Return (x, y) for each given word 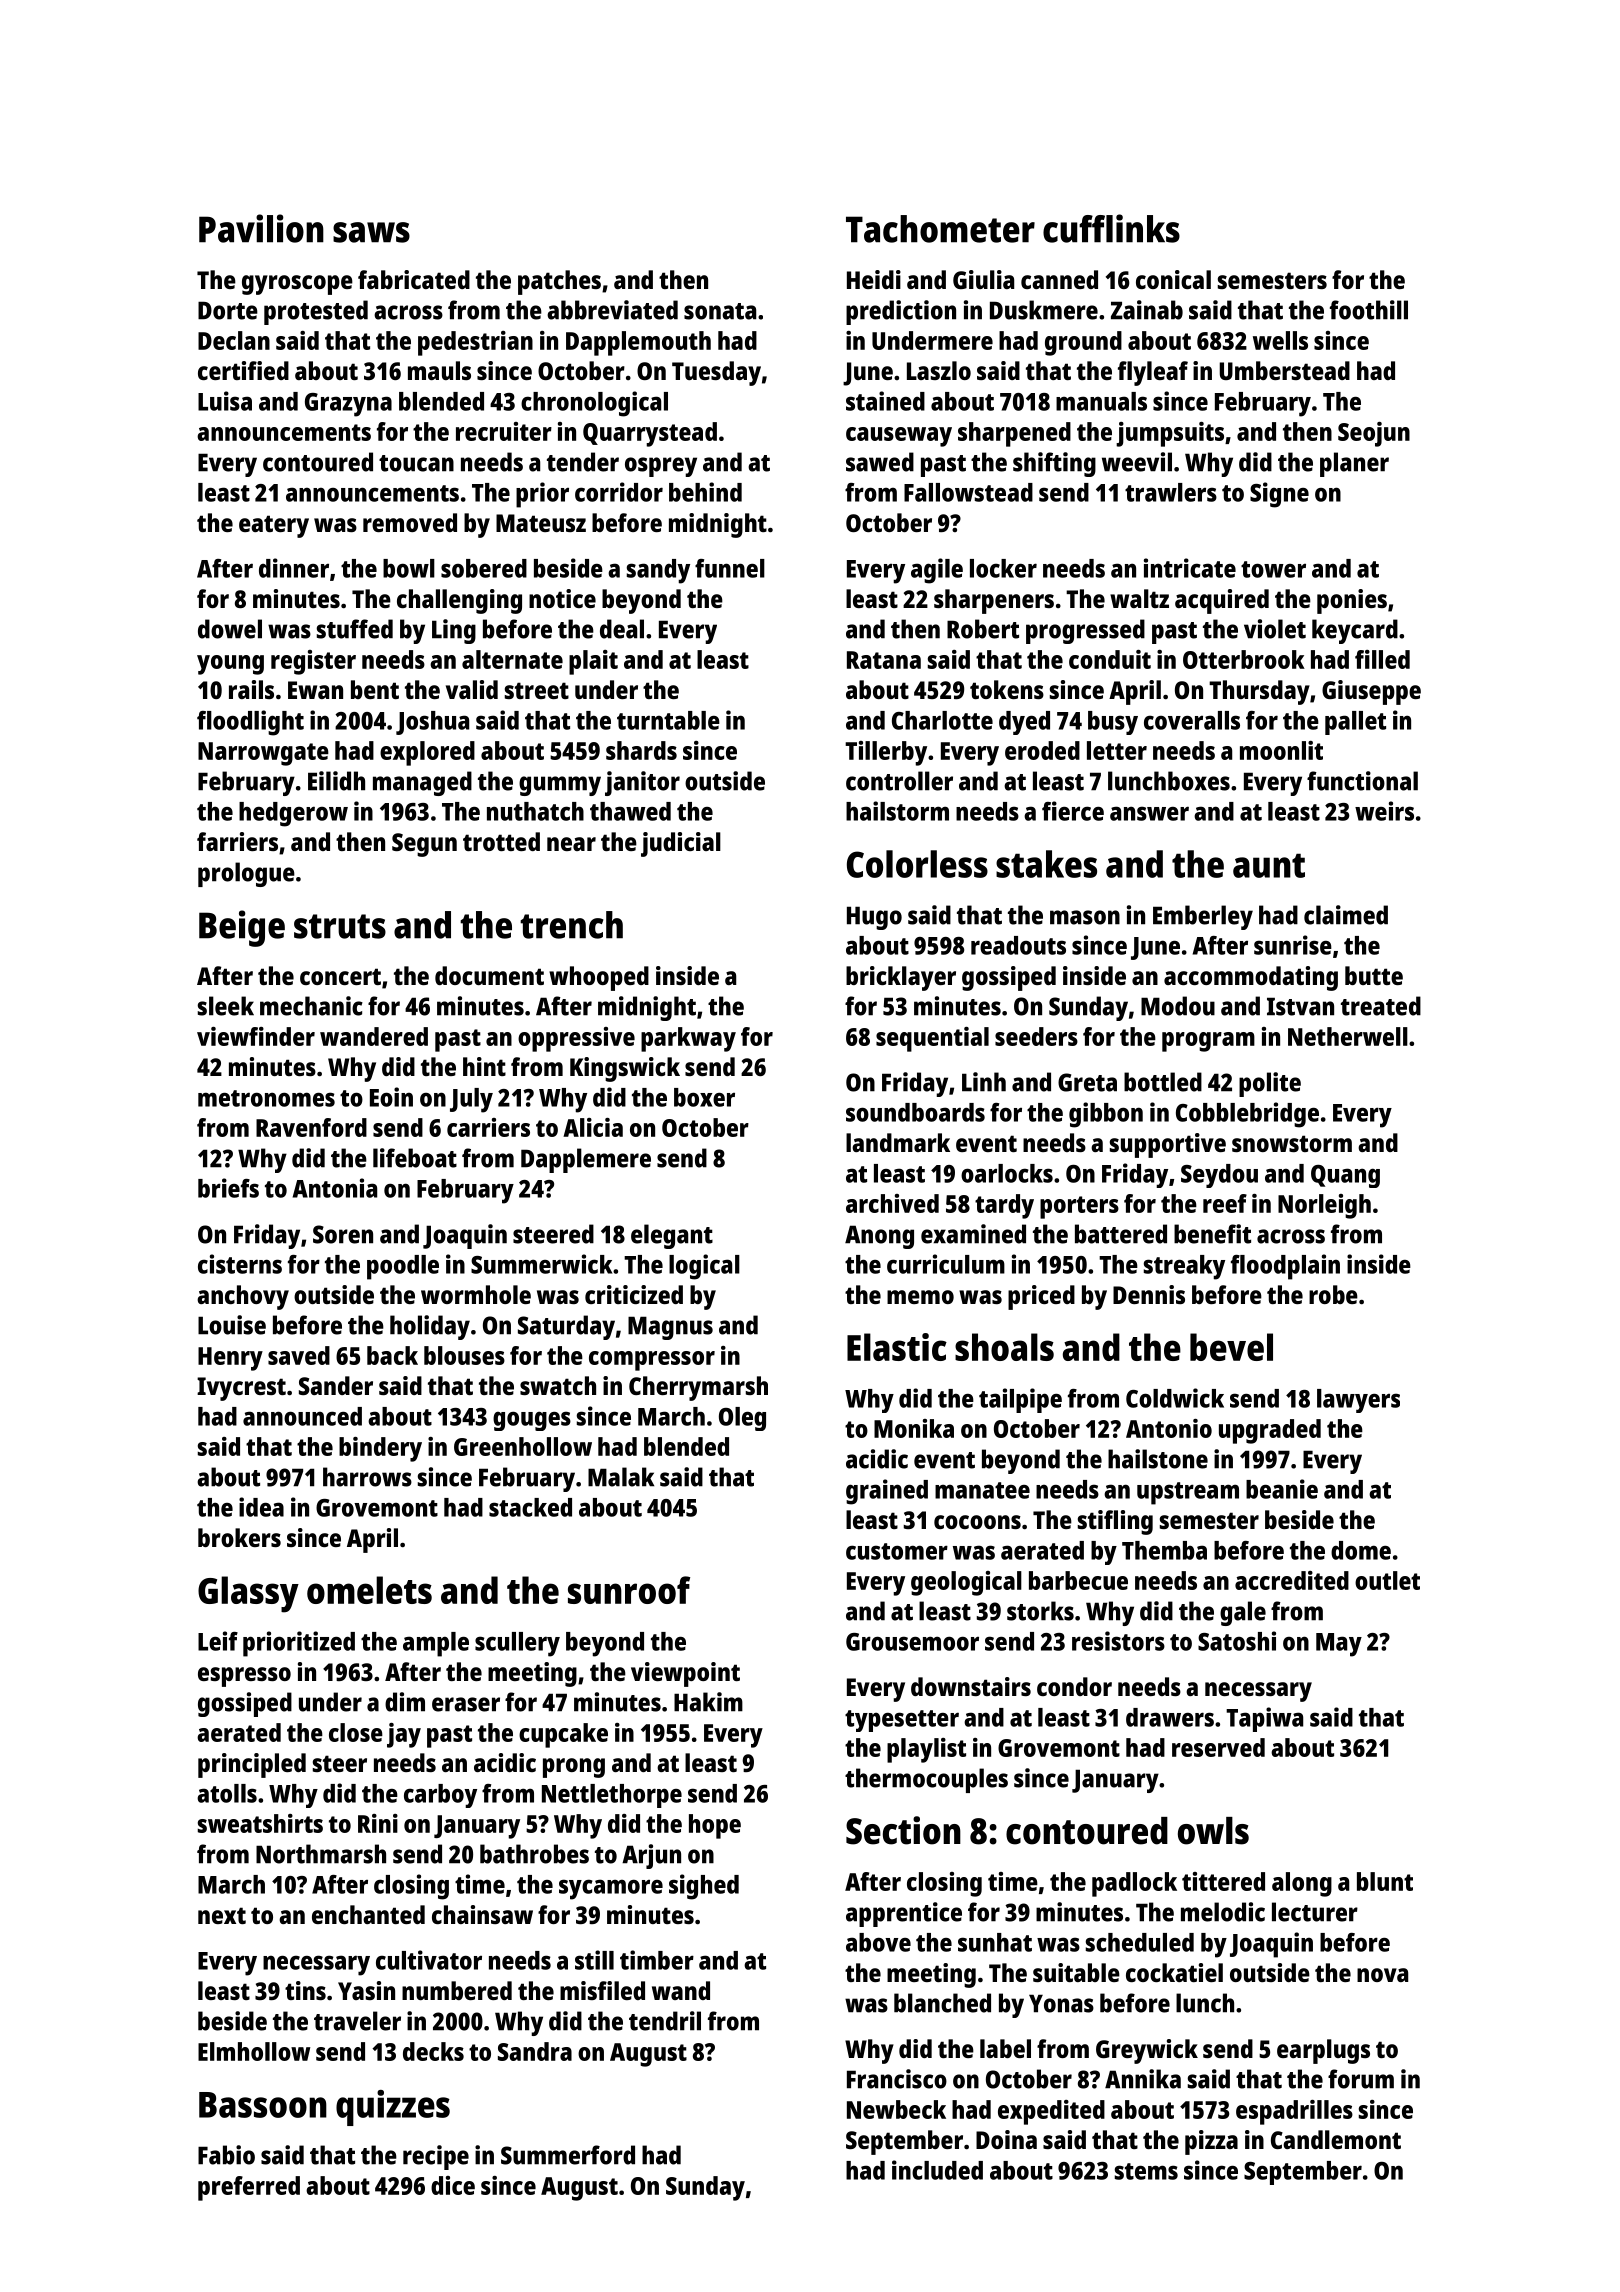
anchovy (243, 1297)
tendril (665, 2021)
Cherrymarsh (698, 1388)
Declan (234, 340)
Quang (1345, 1176)
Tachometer (940, 229)
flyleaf (1153, 373)
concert (340, 976)
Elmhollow (254, 2051)
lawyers (1358, 1401)
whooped (599, 978)
